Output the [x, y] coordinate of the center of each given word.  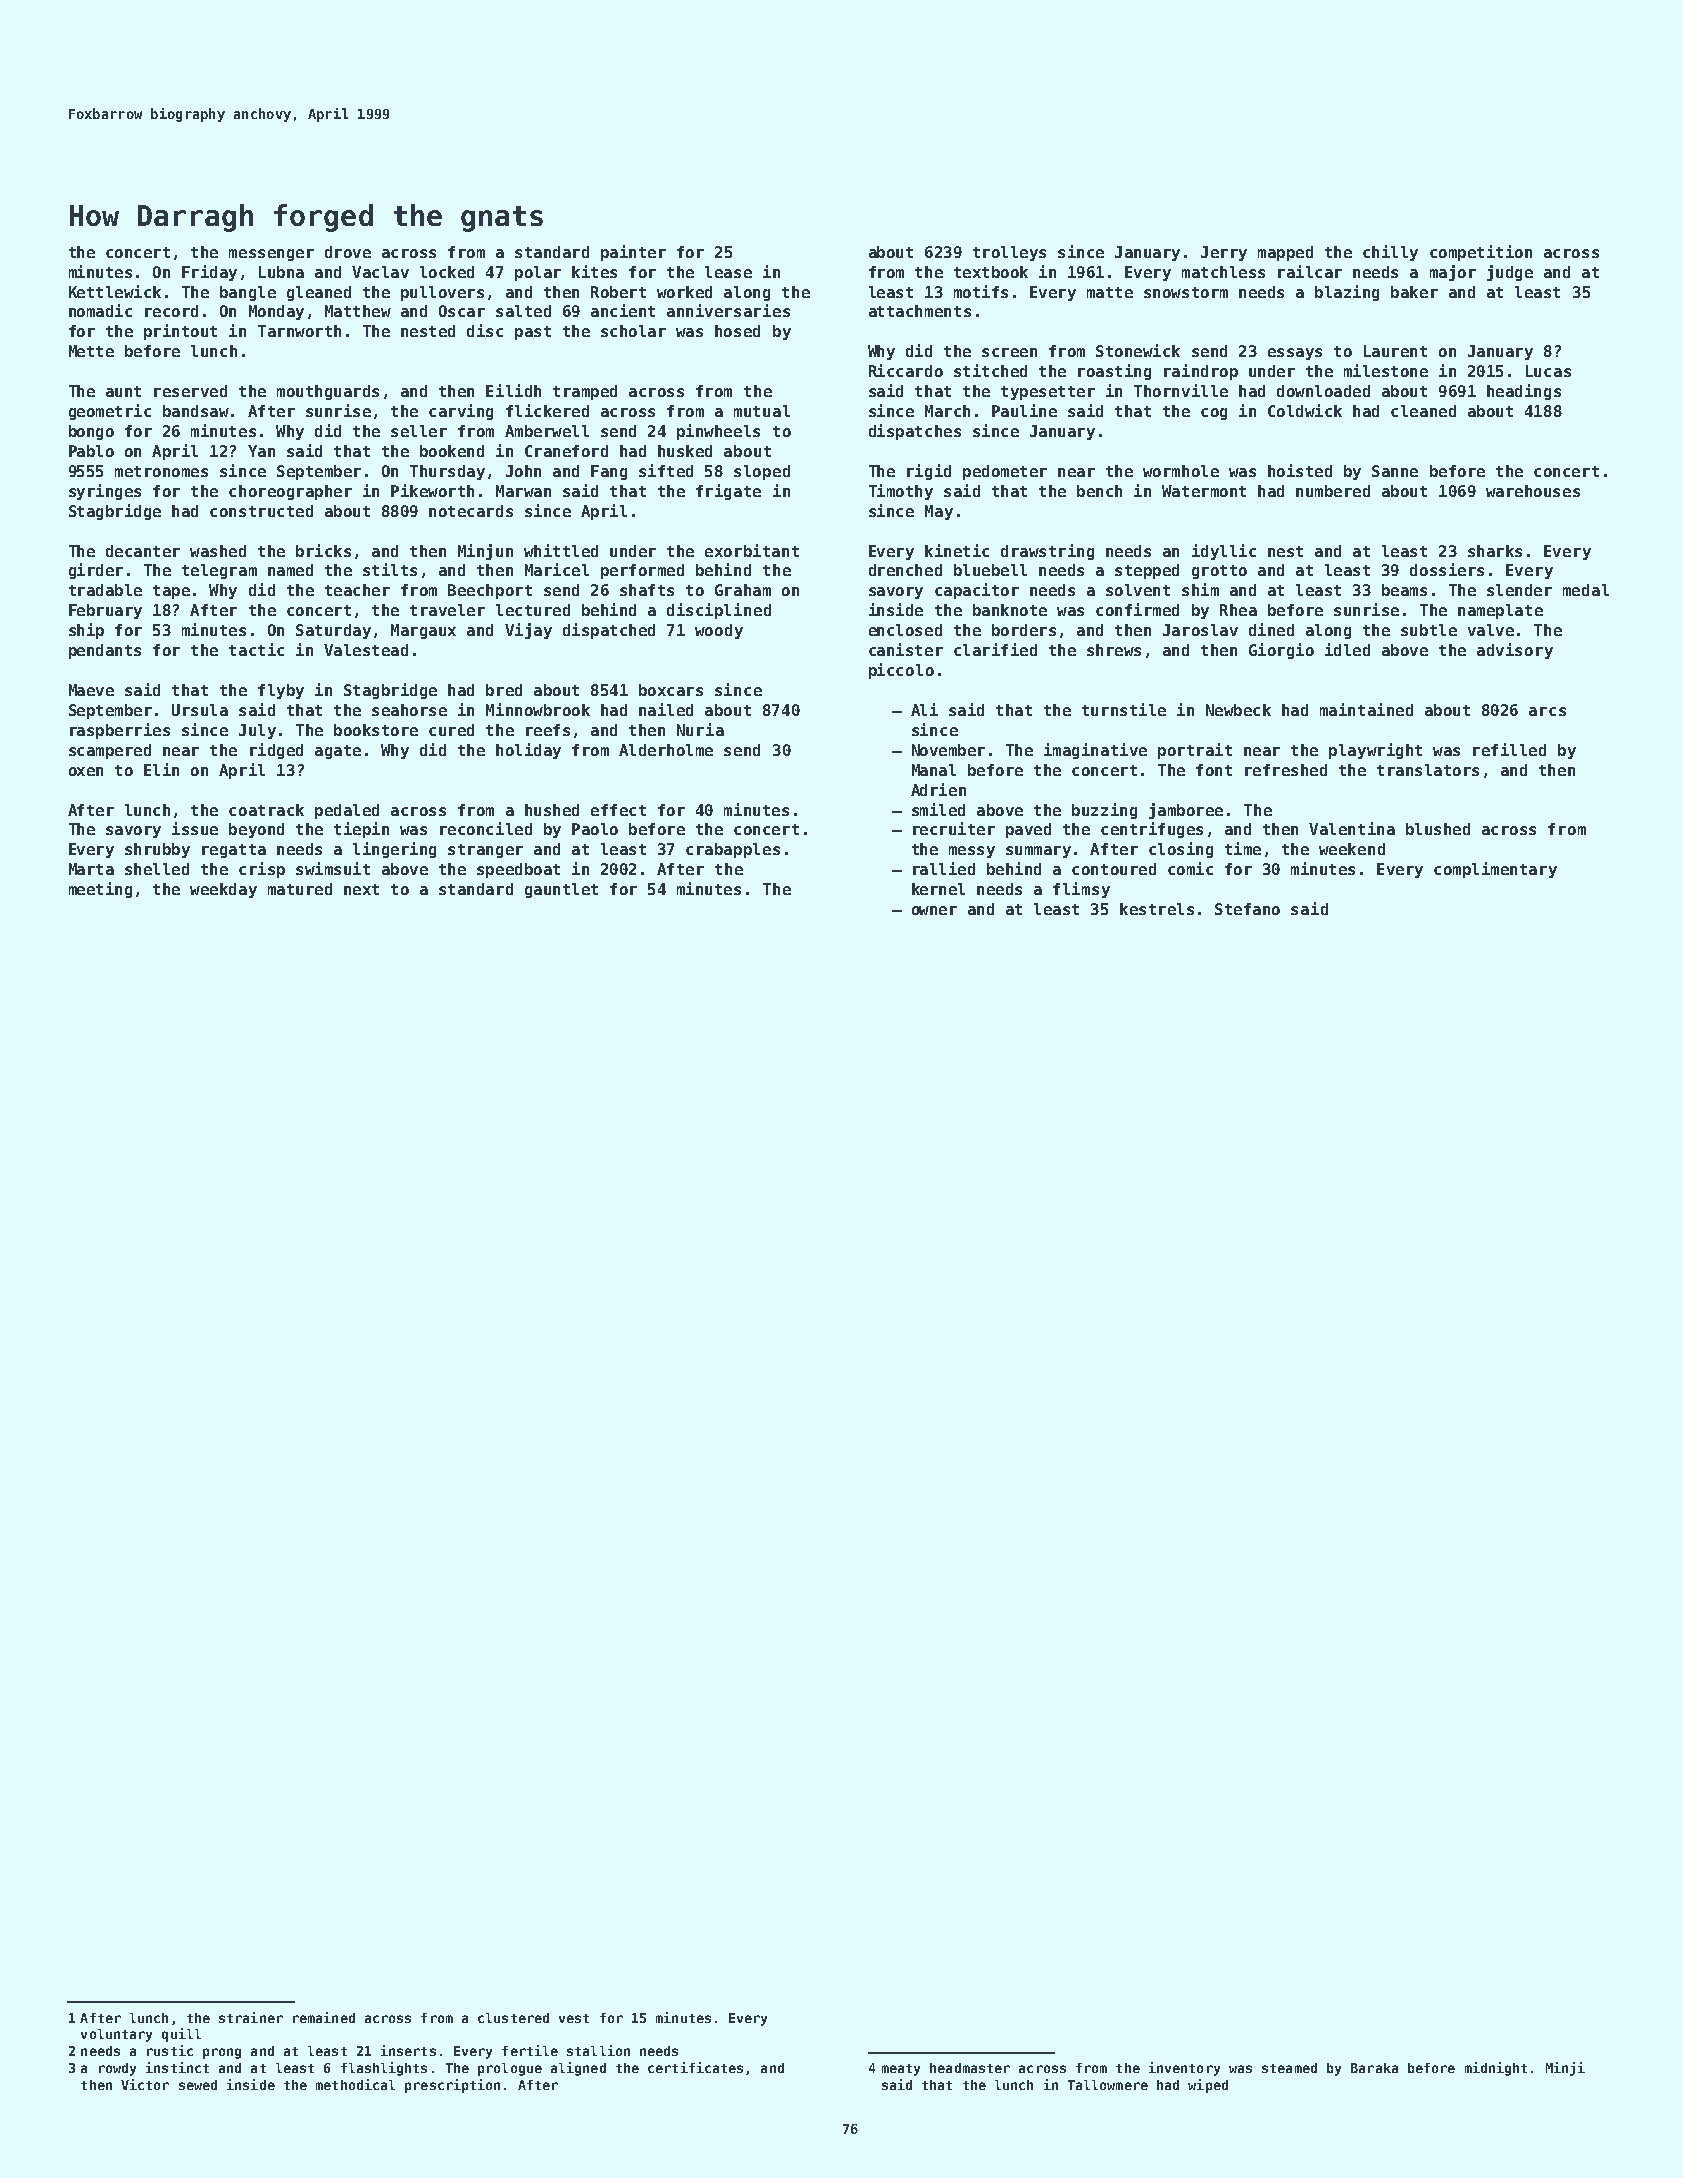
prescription [452, 2086]
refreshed [1286, 770]
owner [934, 910]
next [361, 889]
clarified [995, 649]
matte [1110, 292]
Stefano [1247, 909]
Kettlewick [115, 291]
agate [338, 752]
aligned [578, 2069]
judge [1510, 273]
